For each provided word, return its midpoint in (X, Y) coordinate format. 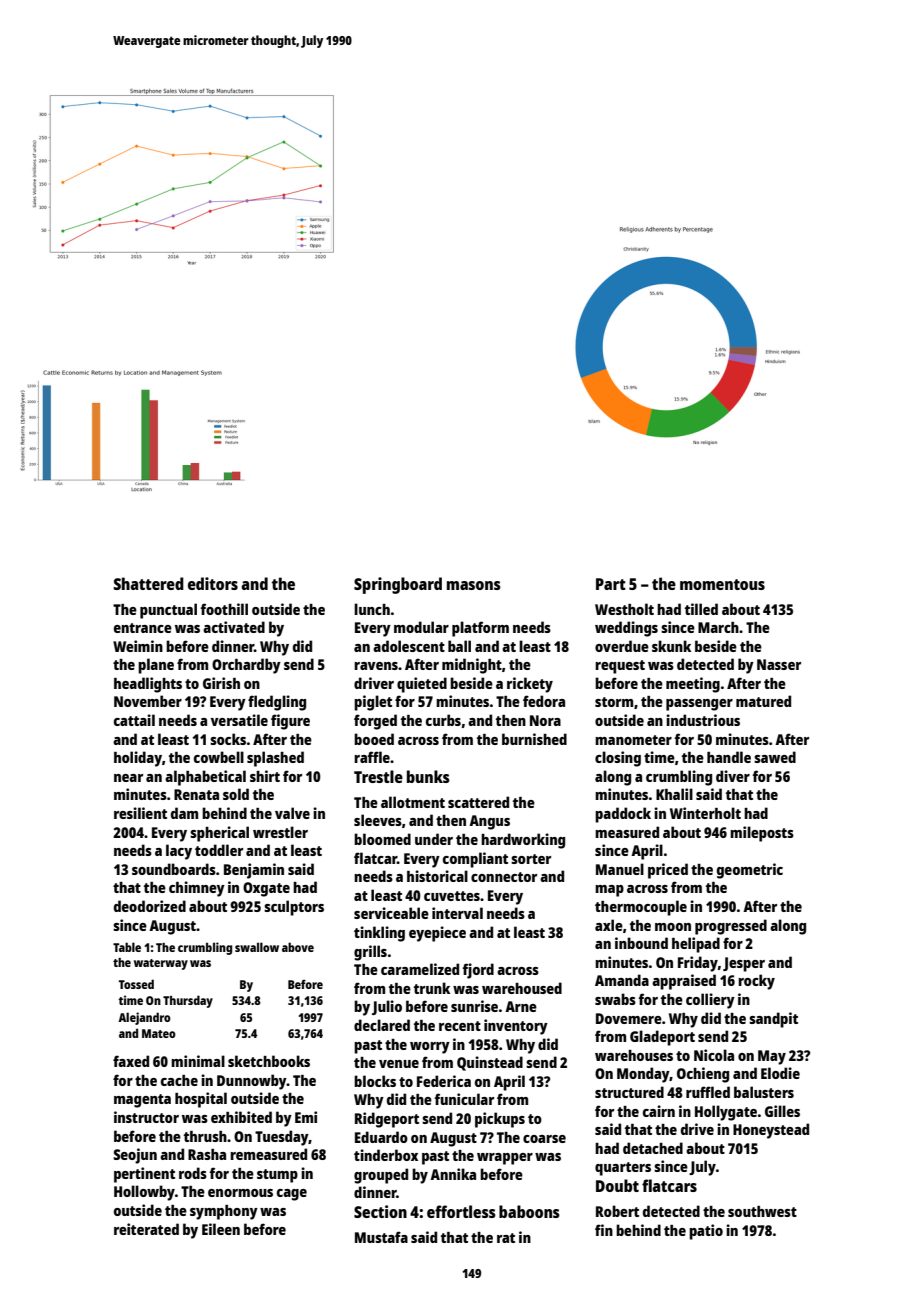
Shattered (149, 583)
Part (611, 584)
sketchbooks (269, 1061)
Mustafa (381, 1237)
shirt (265, 776)
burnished (534, 739)
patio (706, 1232)
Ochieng (703, 1075)
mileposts (762, 834)
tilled (701, 609)
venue (399, 1064)
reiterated (146, 1229)
